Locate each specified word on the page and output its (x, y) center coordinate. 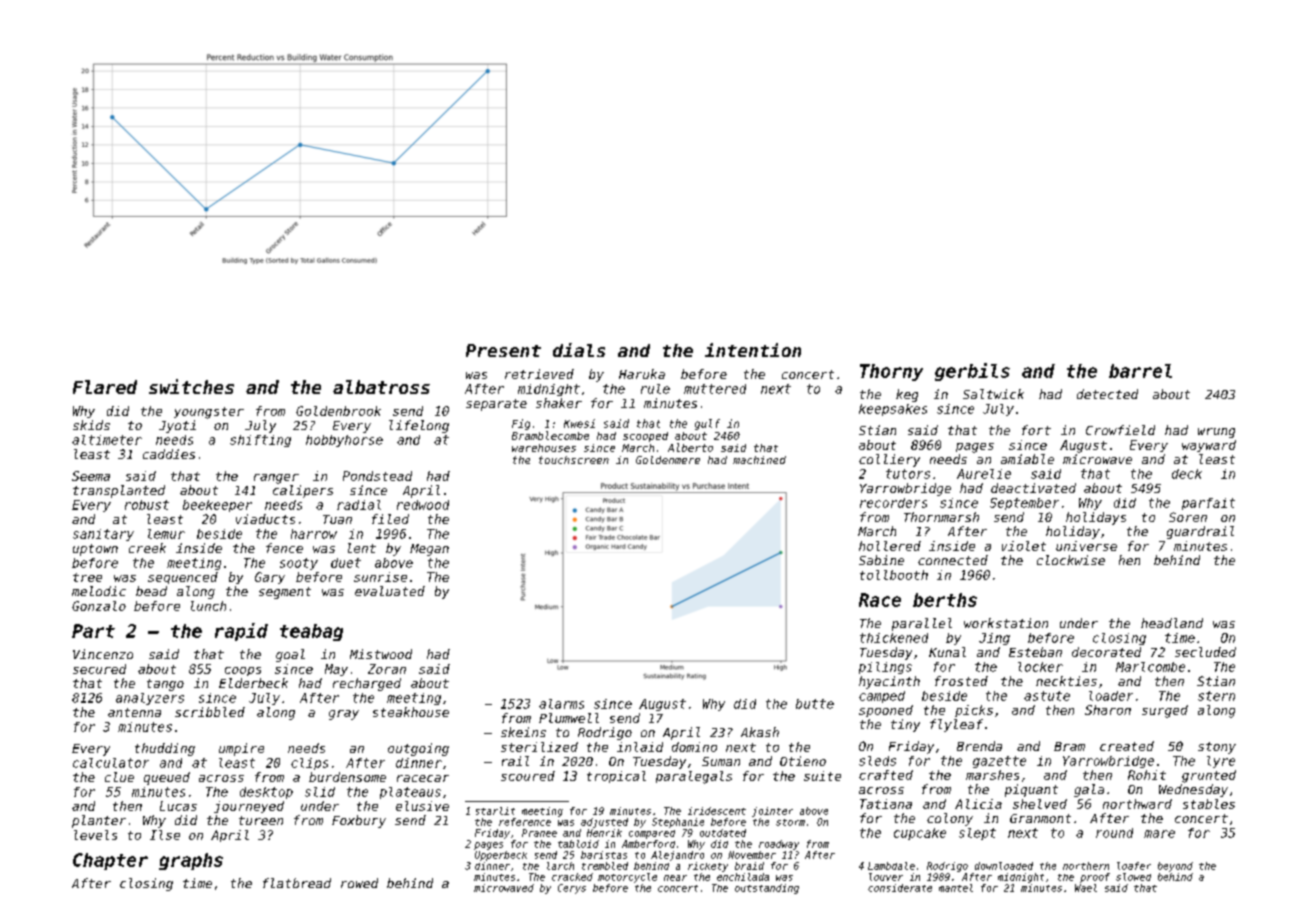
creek (147, 548)
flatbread (297, 883)
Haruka (642, 374)
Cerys (572, 889)
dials (579, 350)
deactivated (1033, 488)
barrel (1140, 371)
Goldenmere (668, 460)
